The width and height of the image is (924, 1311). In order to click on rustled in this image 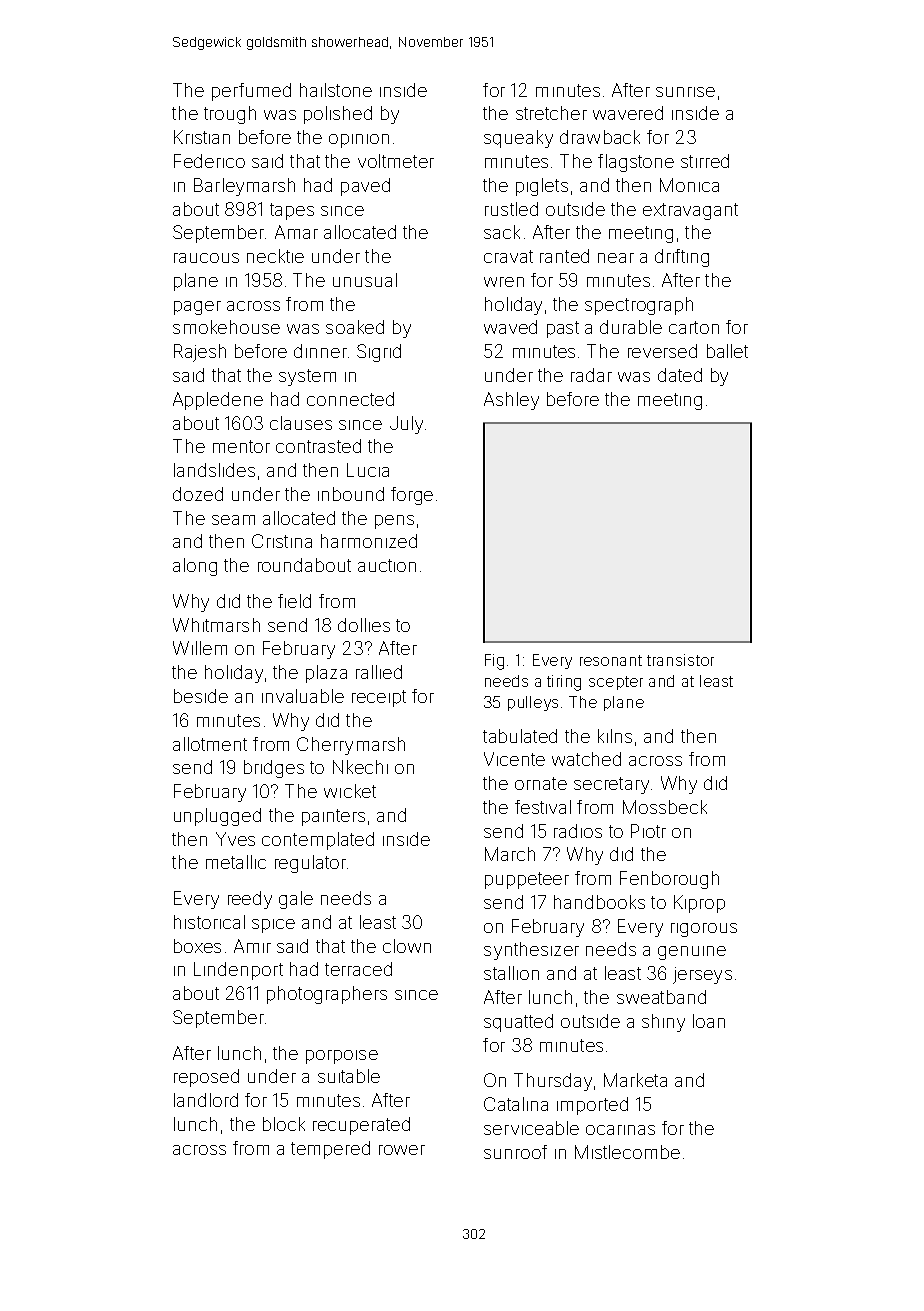, I will do `click(511, 209)`.
